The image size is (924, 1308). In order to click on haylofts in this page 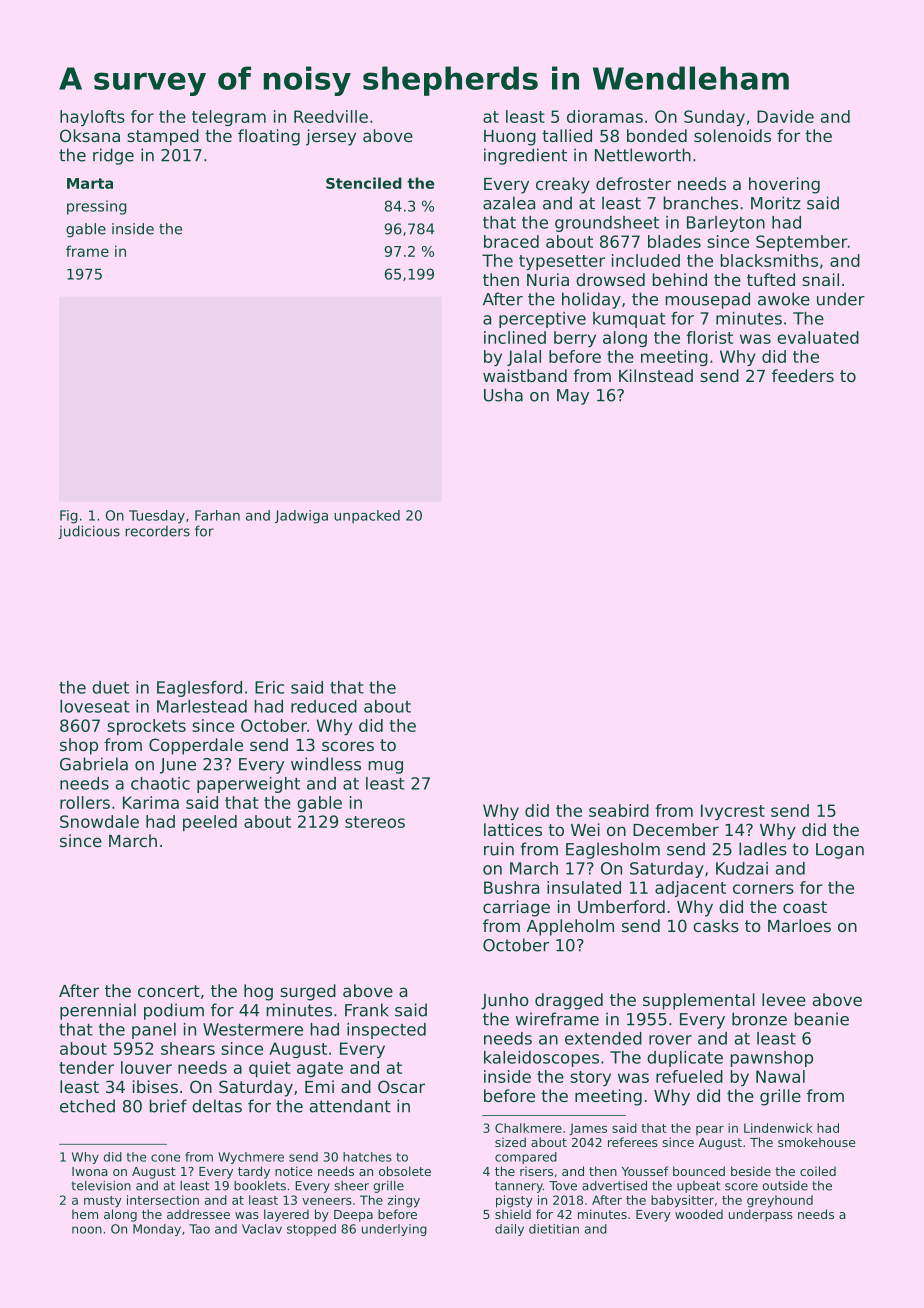, I will do `click(92, 118)`.
